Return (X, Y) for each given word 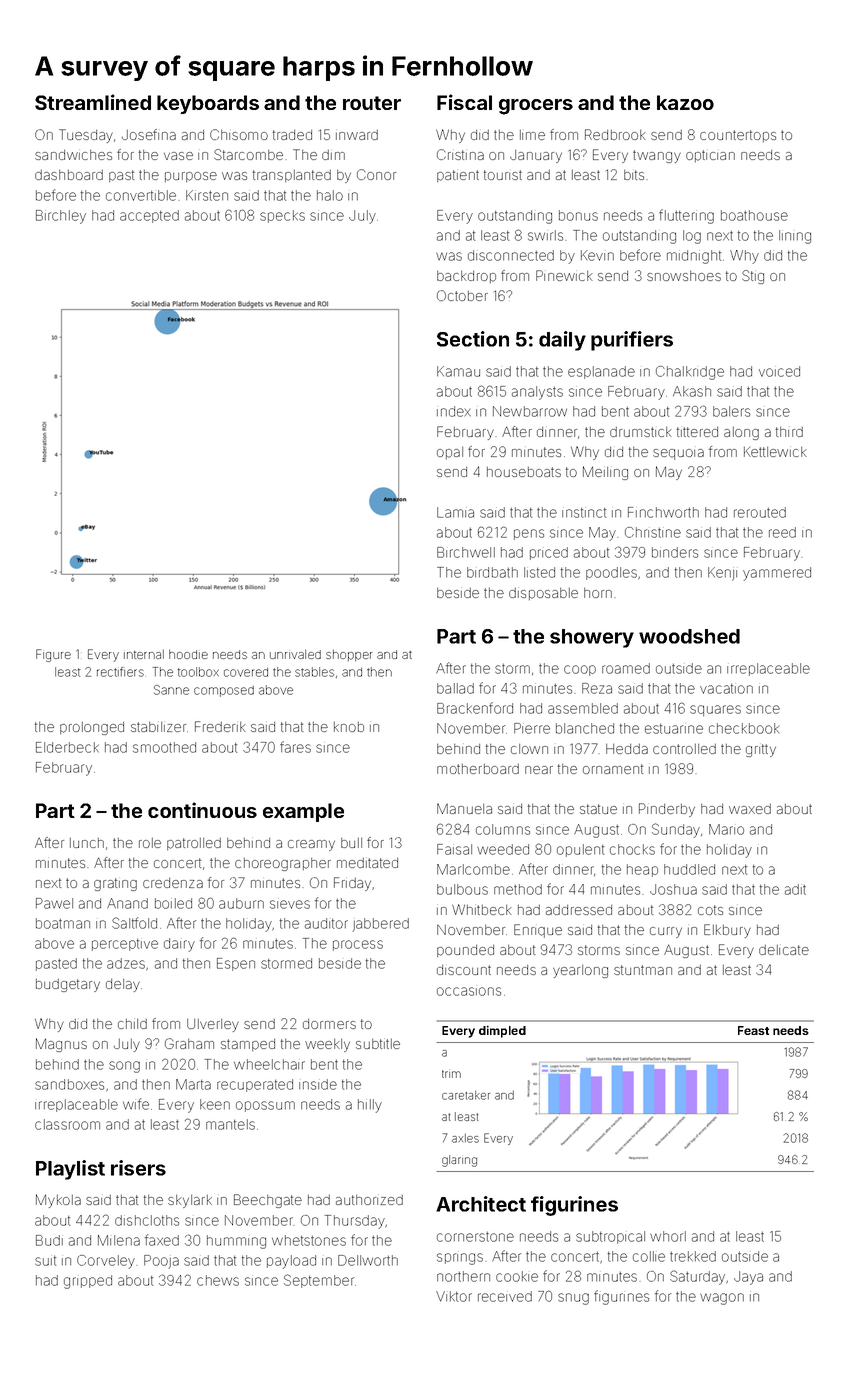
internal (144, 654)
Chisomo (239, 134)
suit (45, 1261)
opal (450, 453)
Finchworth (663, 512)
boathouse (754, 215)
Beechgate (268, 1201)
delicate (784, 950)
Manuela (464, 808)
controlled (684, 749)
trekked (693, 1256)
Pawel (54, 903)
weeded (503, 849)
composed (224, 691)
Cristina (460, 154)
